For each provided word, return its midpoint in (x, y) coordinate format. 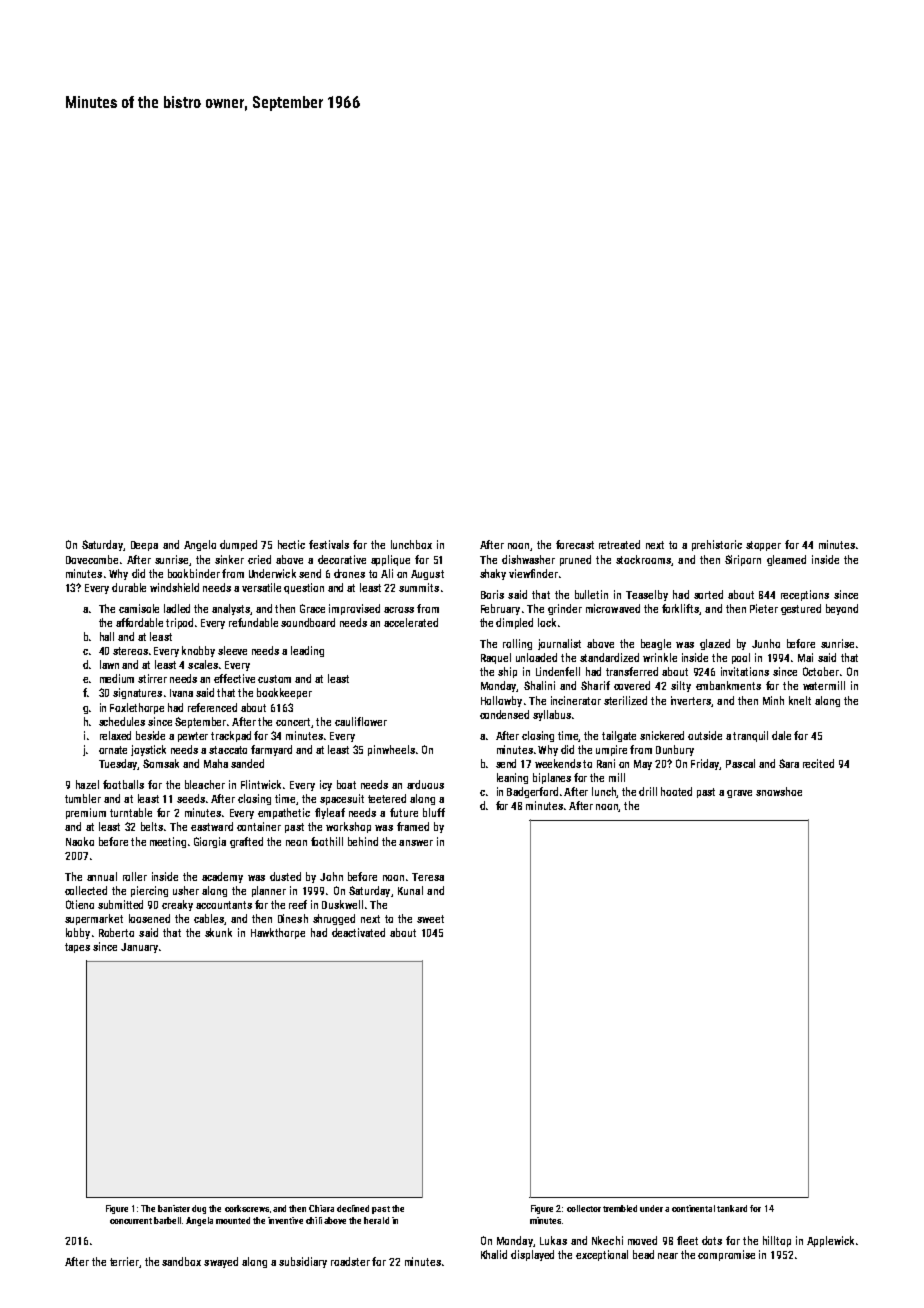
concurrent (131, 1221)
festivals (329, 544)
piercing (149, 891)
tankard (732, 1208)
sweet (430, 919)
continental (693, 1208)
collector (584, 1208)
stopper (763, 546)
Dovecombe (92, 559)
